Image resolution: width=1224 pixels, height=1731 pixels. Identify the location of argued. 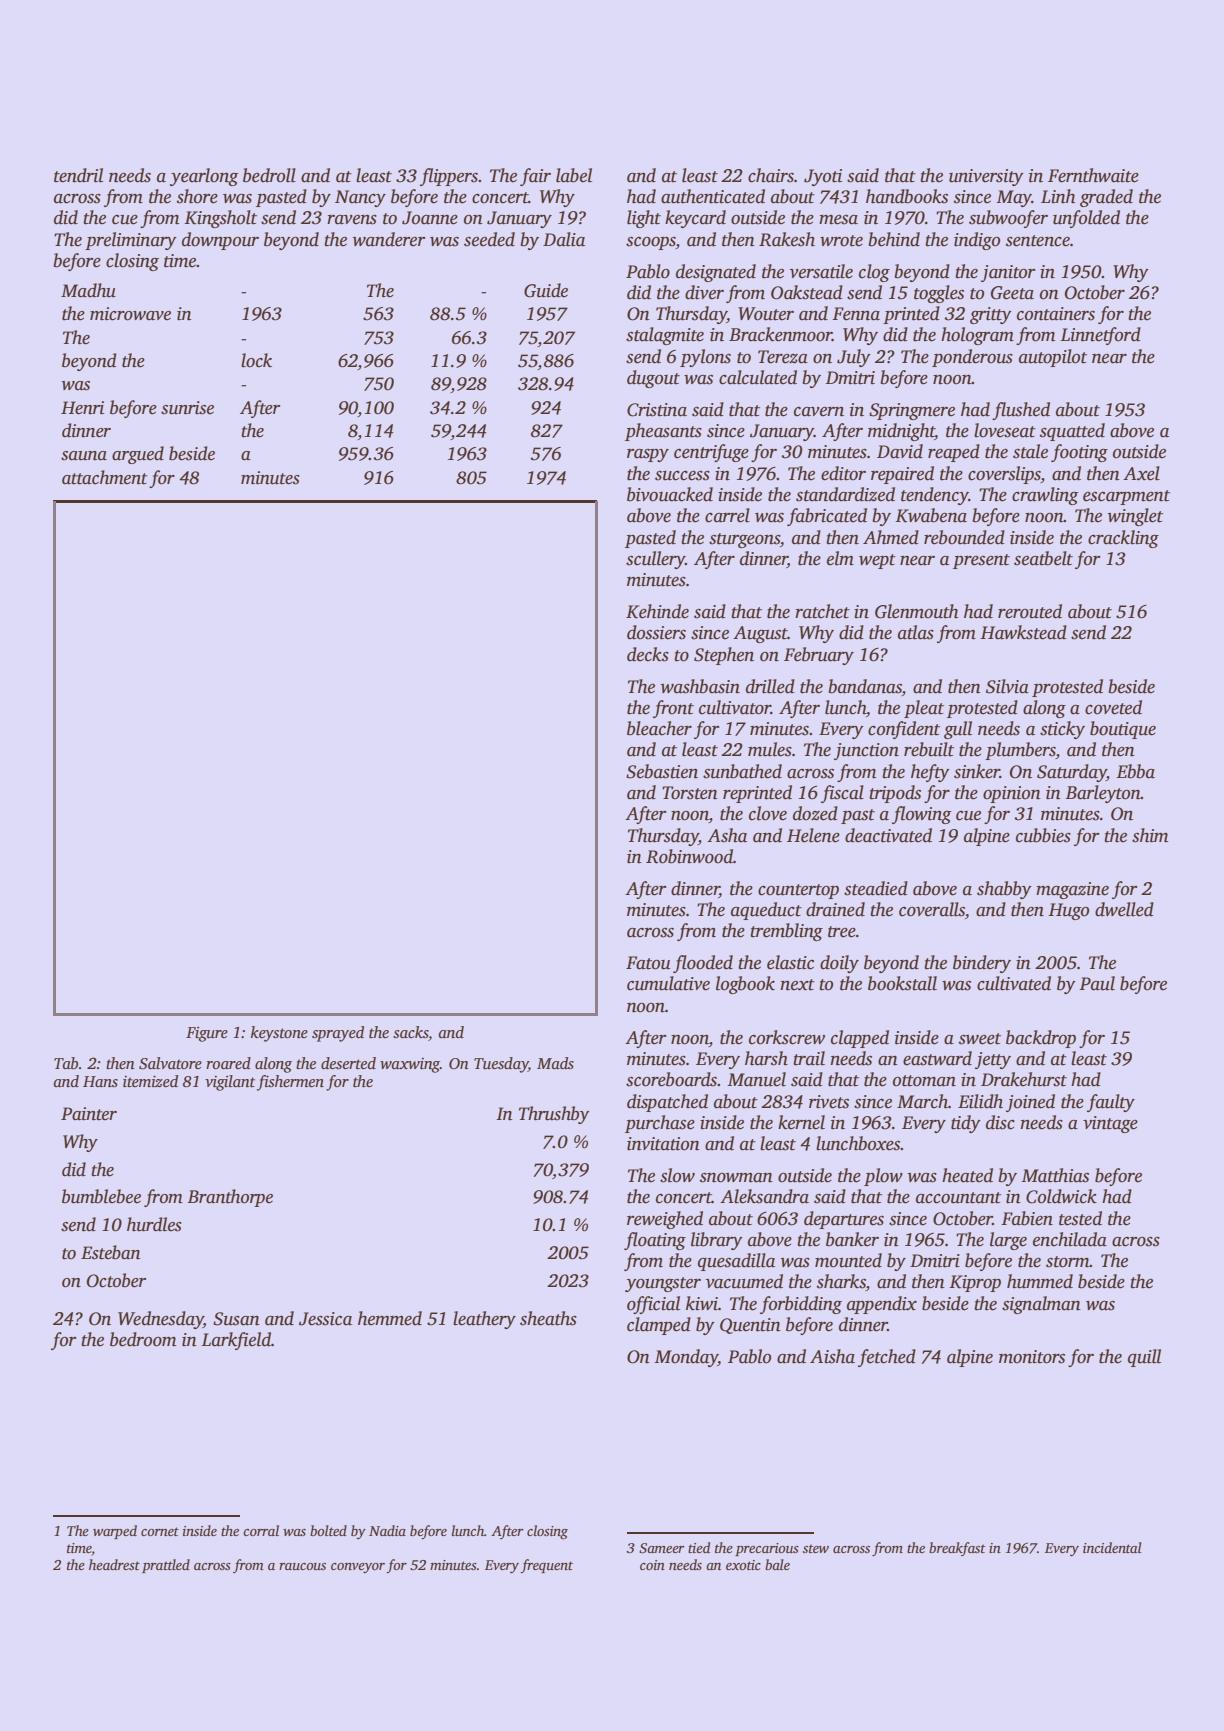
(138, 455).
